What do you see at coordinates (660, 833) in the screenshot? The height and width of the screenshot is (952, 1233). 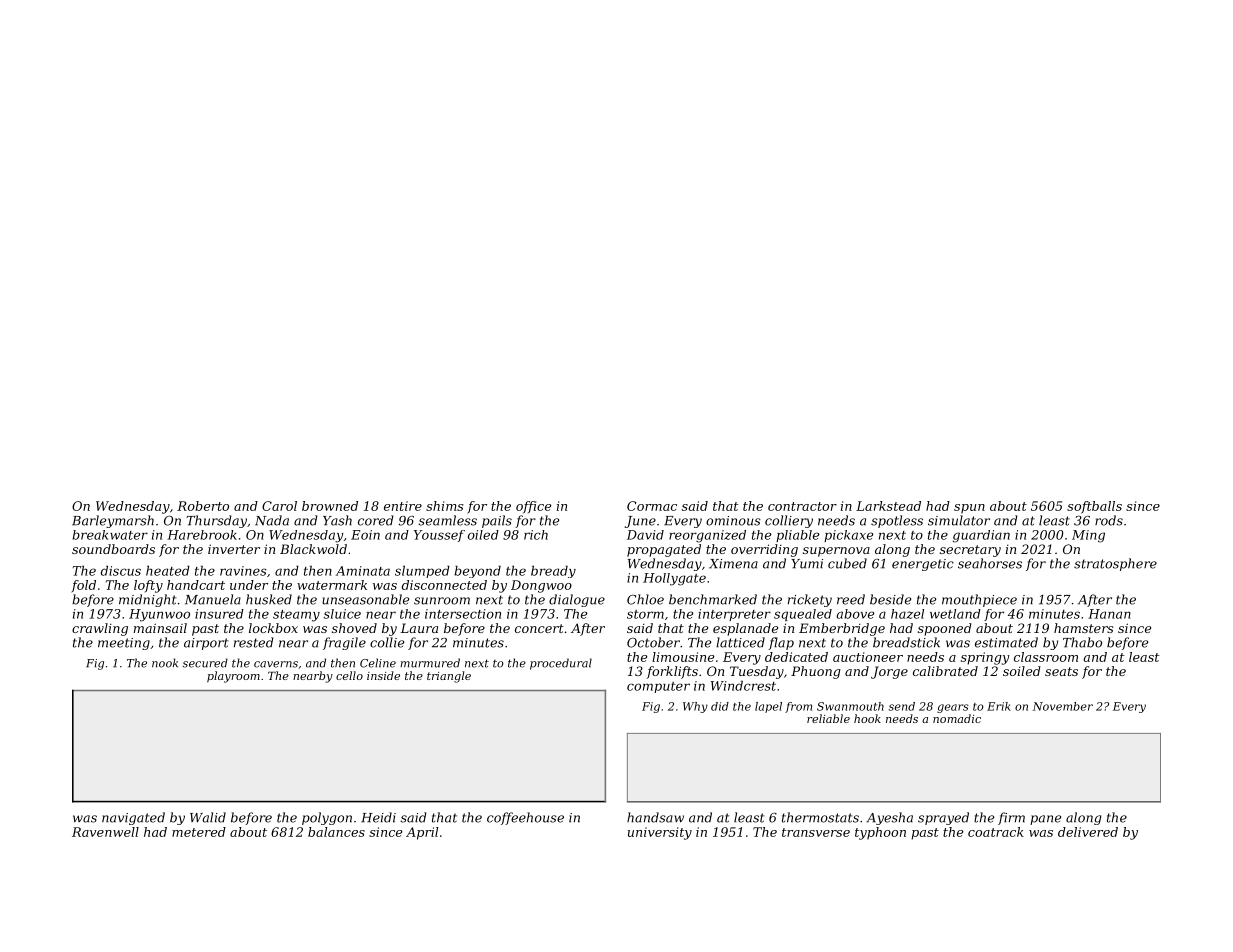 I see `university` at bounding box center [660, 833].
